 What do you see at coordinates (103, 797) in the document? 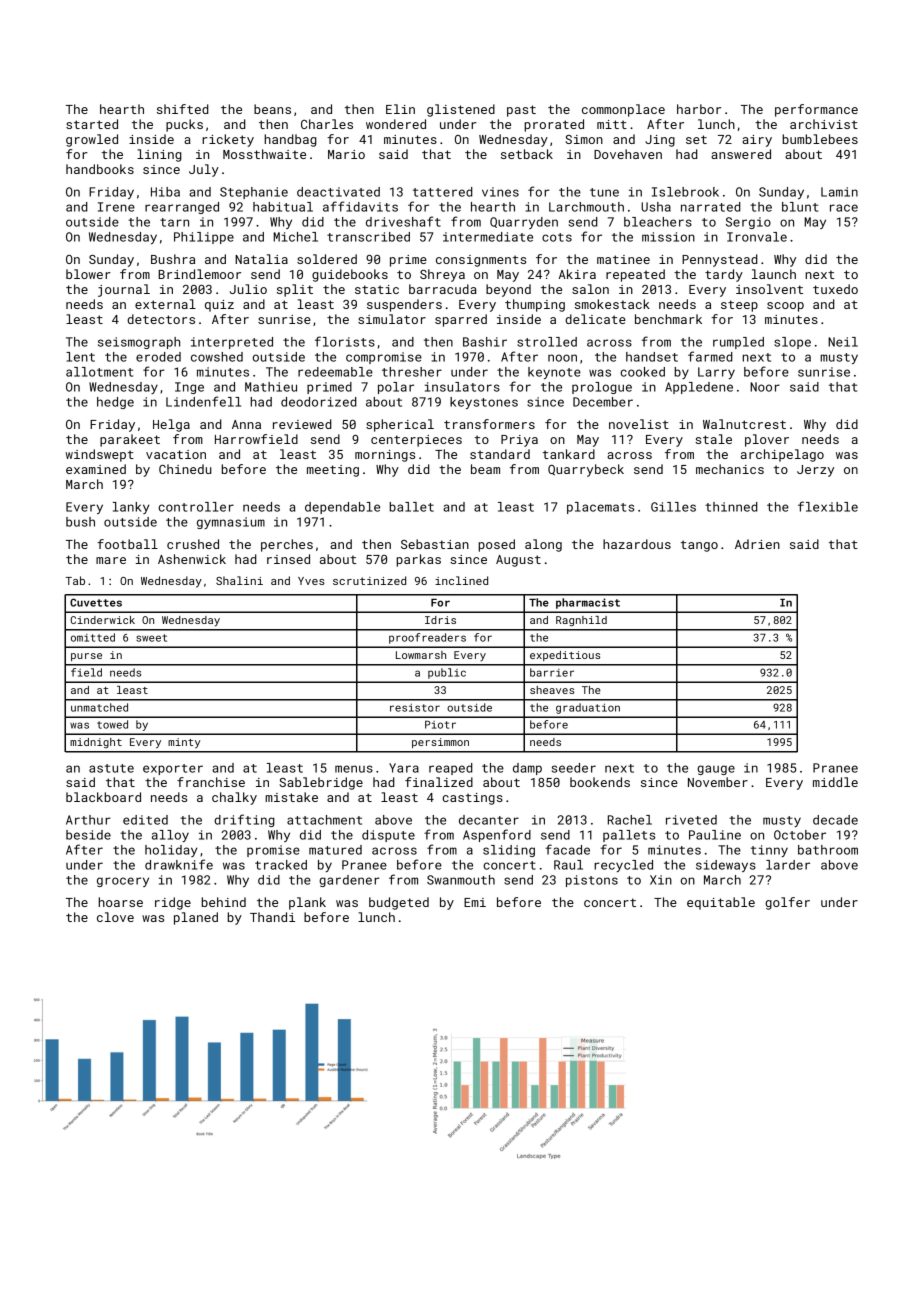
I see `blackboard` at bounding box center [103, 797].
